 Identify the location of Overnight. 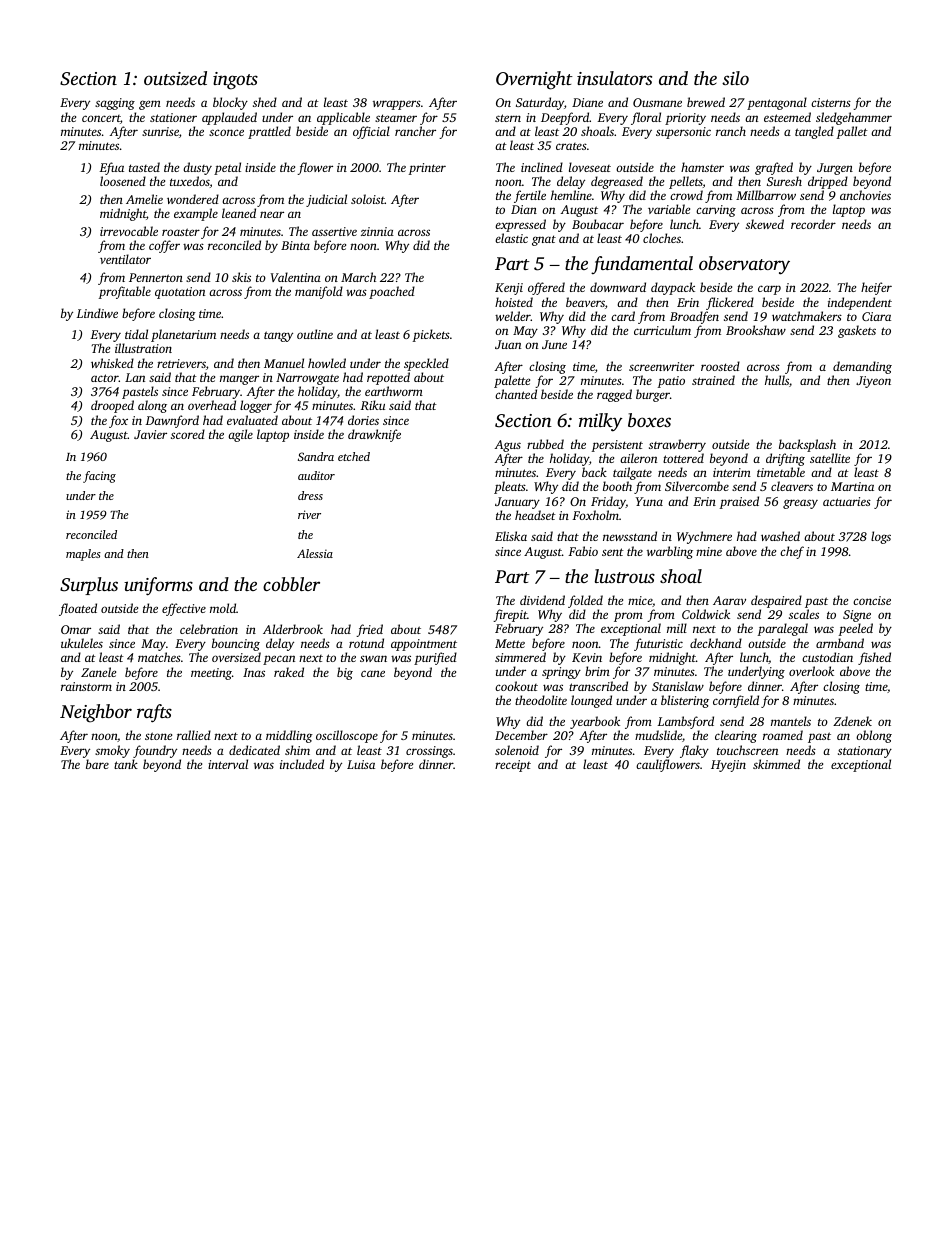
(534, 80).
